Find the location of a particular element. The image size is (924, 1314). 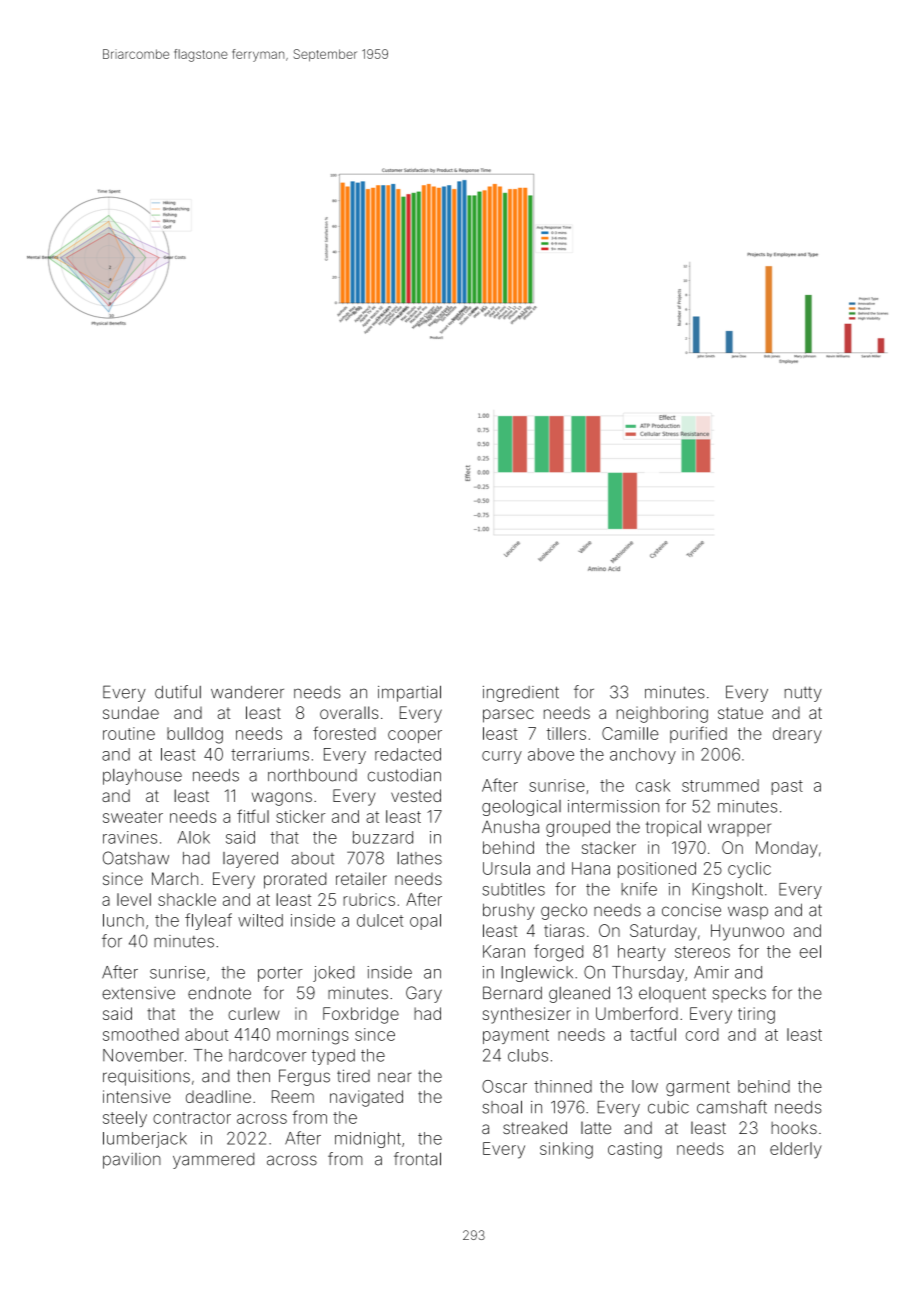

Amir is located at coordinates (711, 972).
